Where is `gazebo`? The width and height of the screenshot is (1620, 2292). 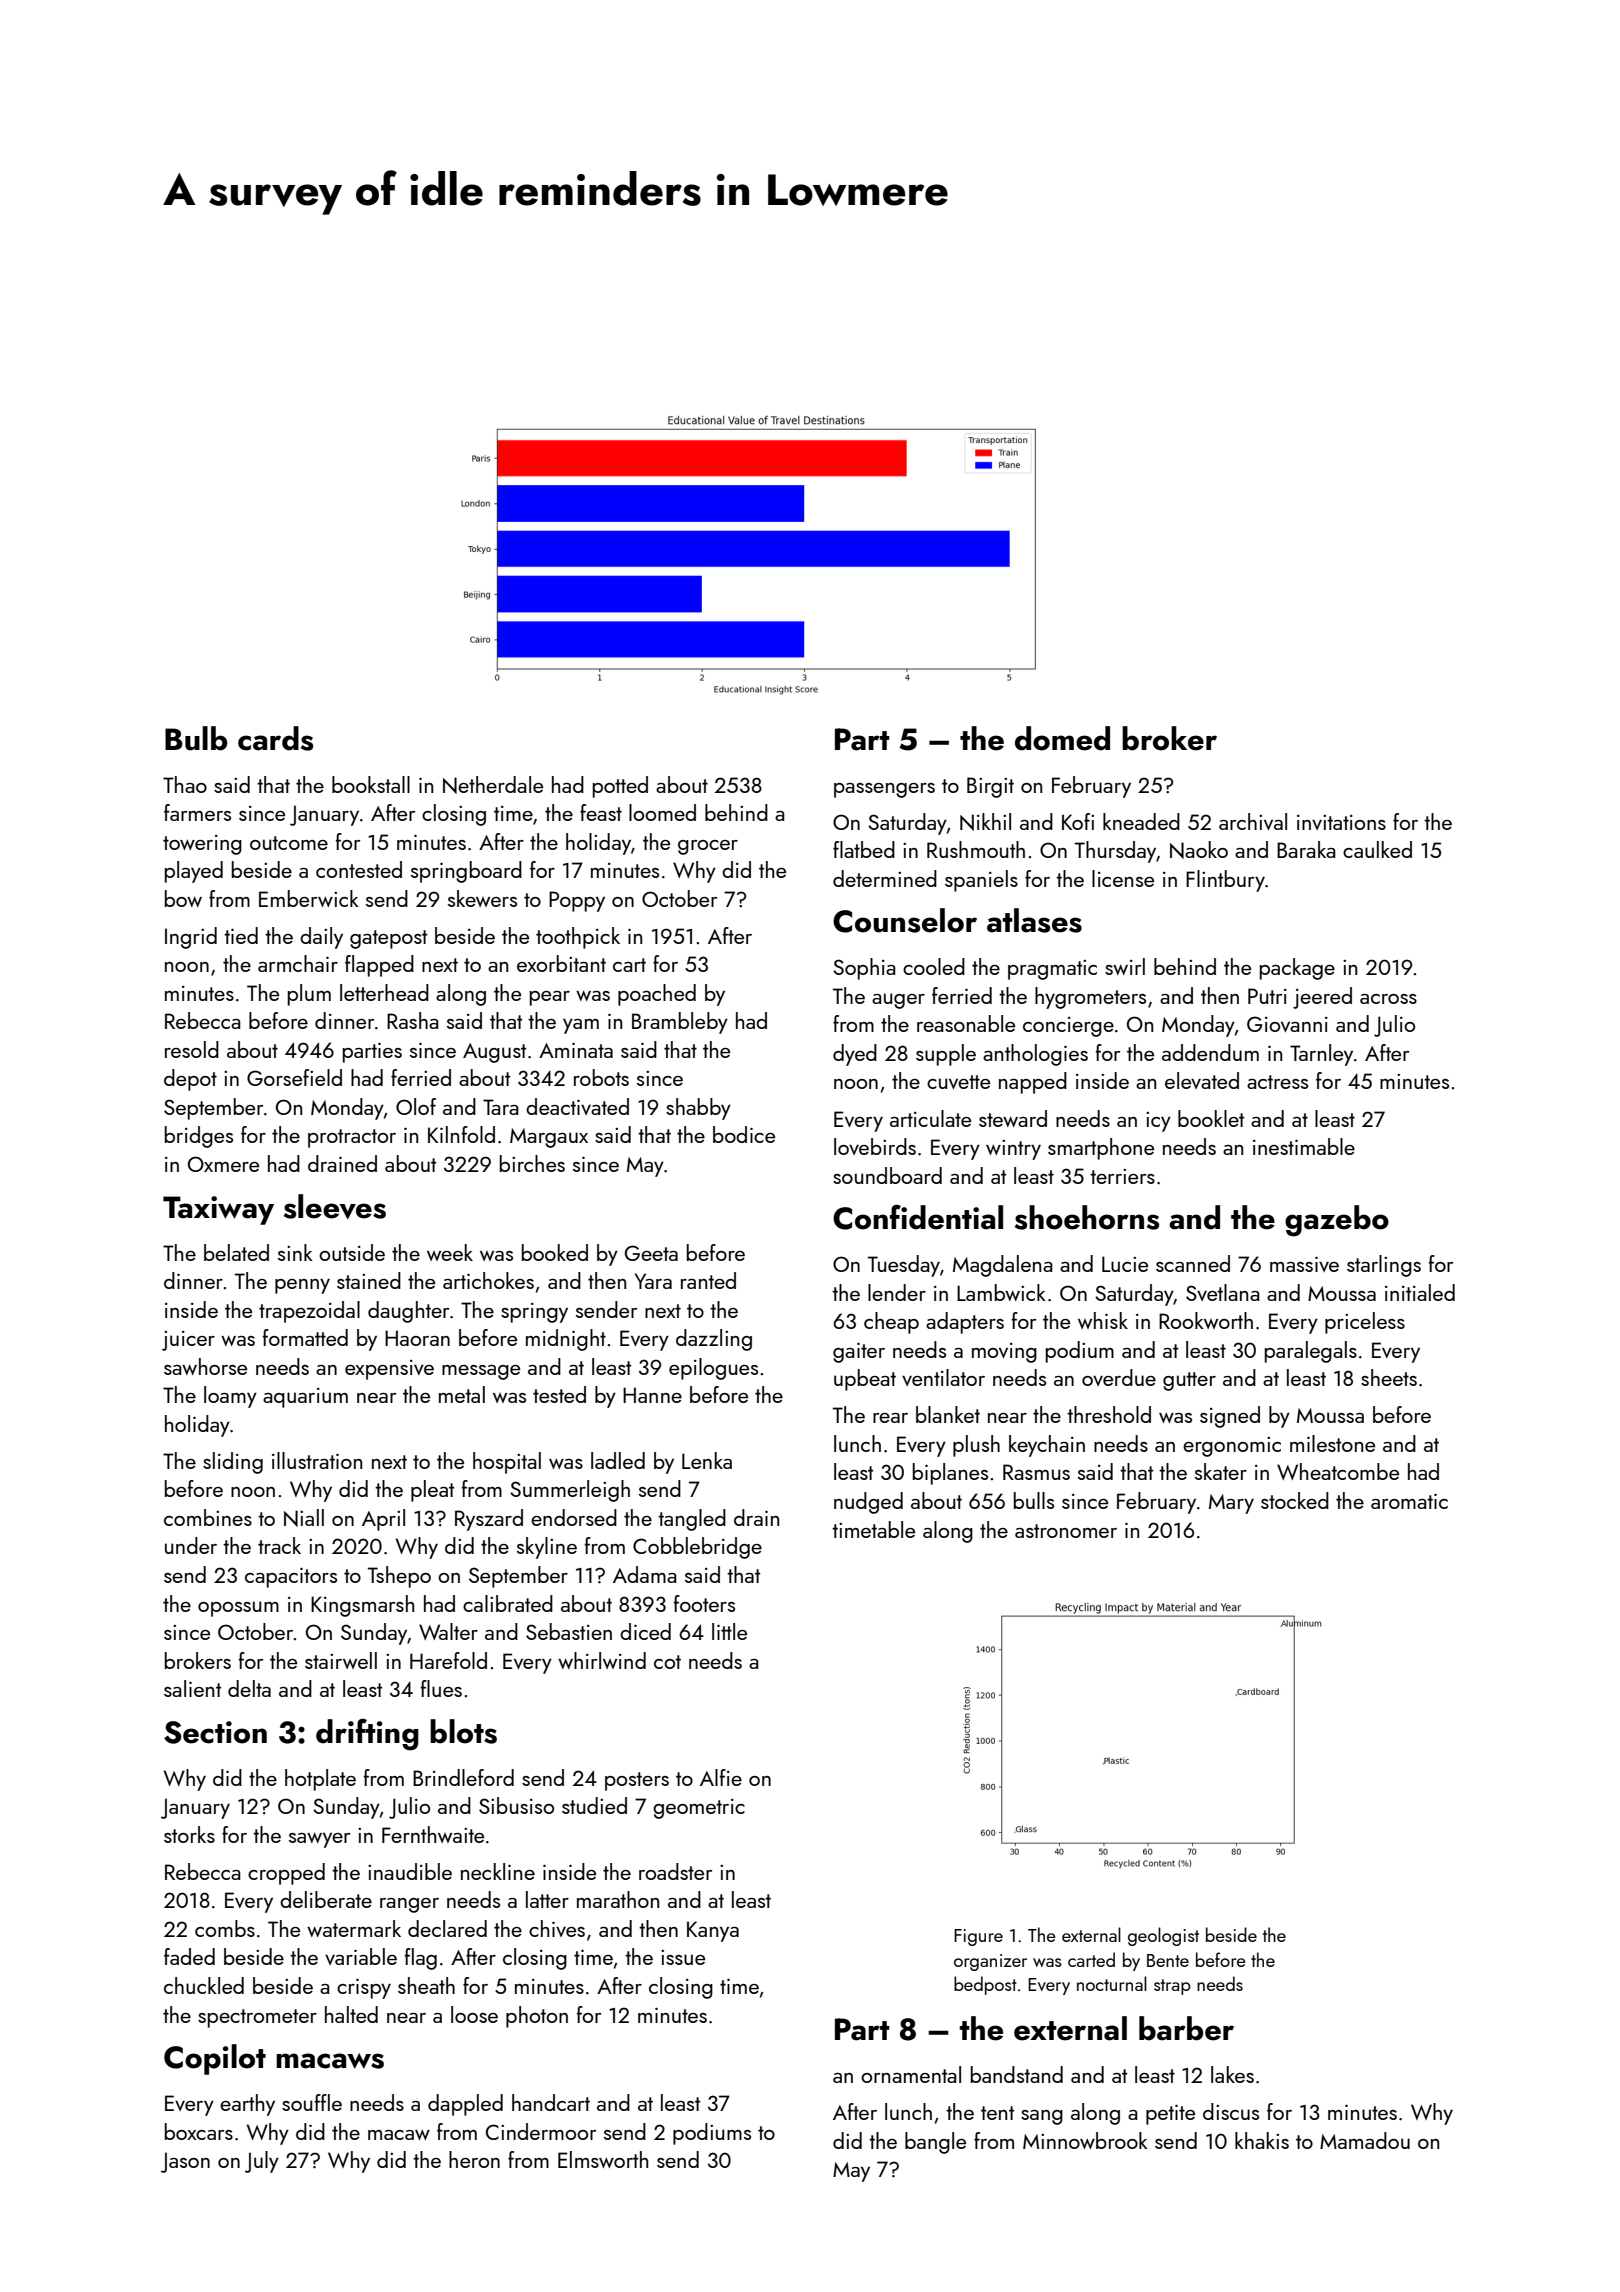
gazebo is located at coordinates (1337, 1221).
